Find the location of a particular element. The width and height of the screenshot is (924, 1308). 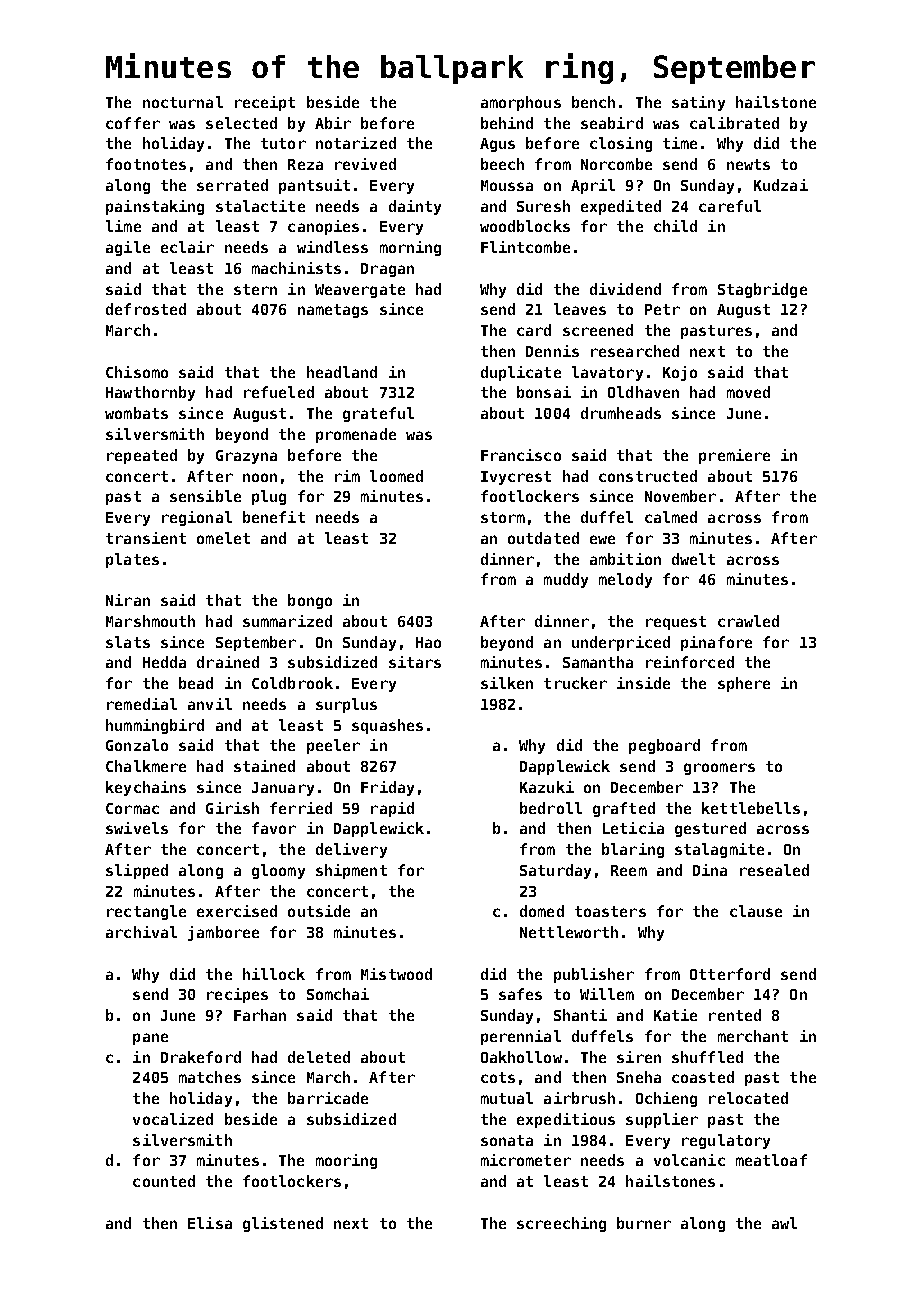

serrated is located at coordinates (232, 185).
